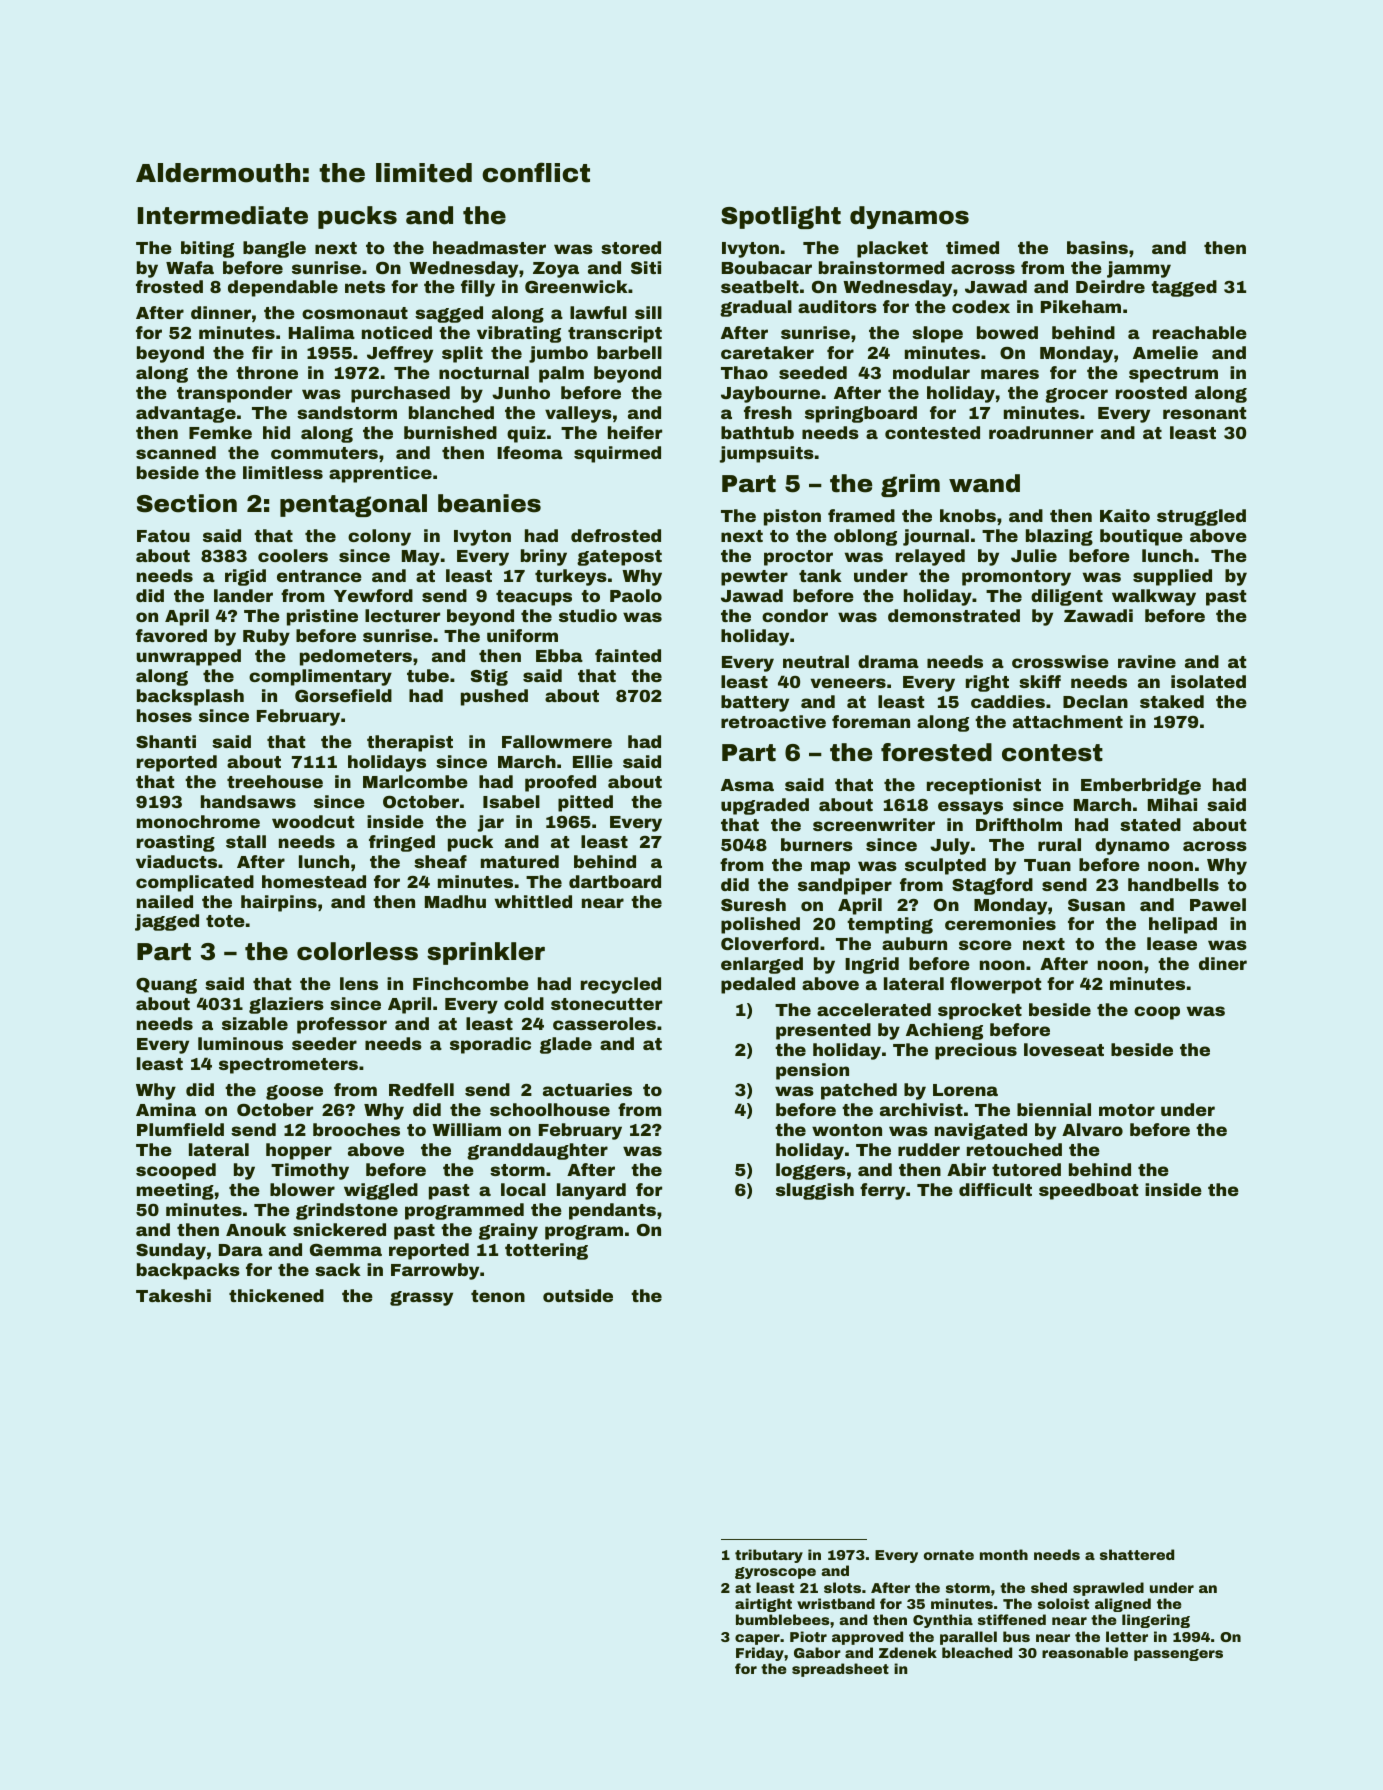 Image resolution: width=1383 pixels, height=1790 pixels. I want to click on Kaito, so click(1125, 515).
